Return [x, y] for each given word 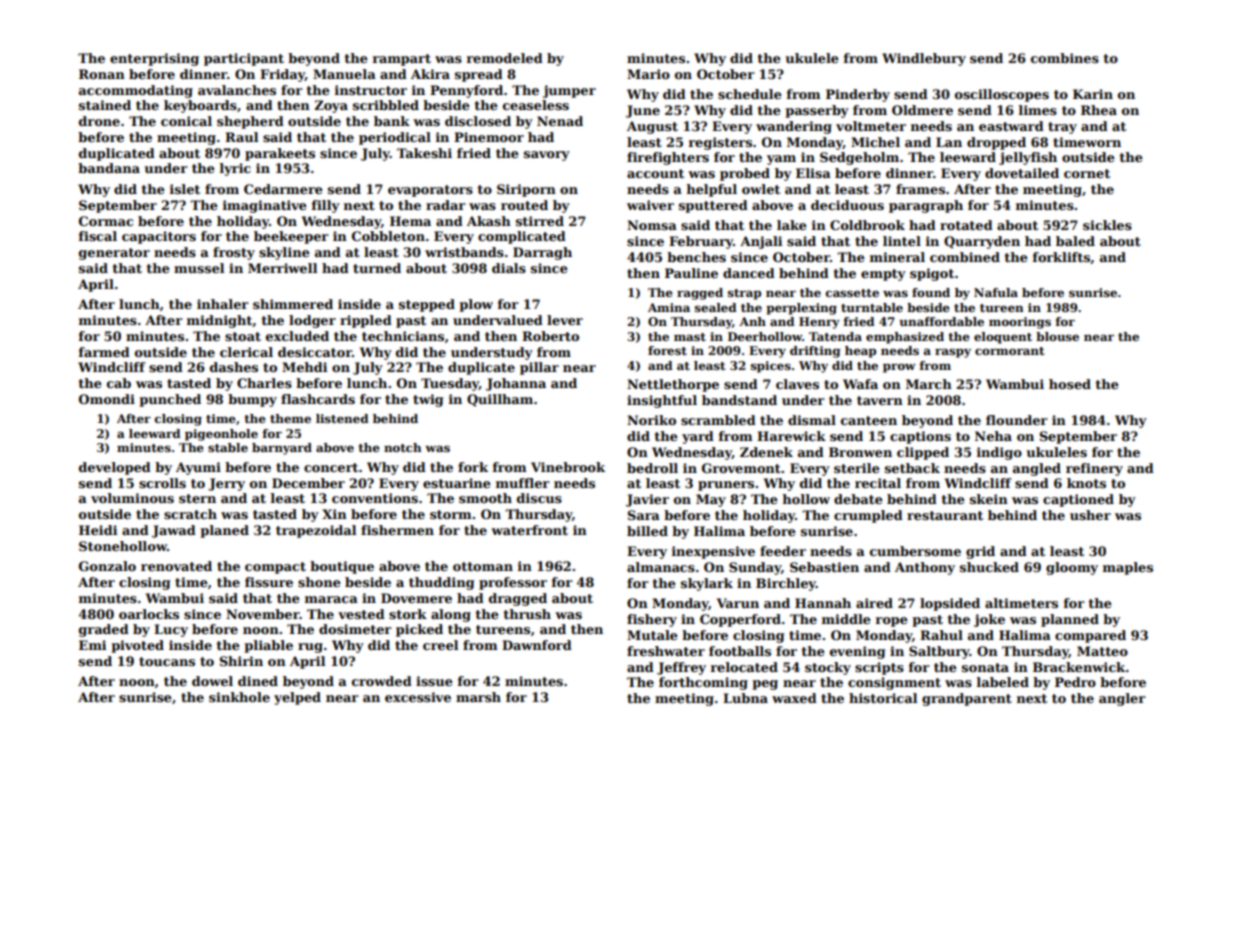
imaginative [265, 206]
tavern [880, 400]
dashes [234, 367]
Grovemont [741, 468]
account [655, 173]
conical [186, 121]
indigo [999, 453]
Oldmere [922, 110]
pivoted [137, 646]
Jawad [174, 531]
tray [1062, 128]
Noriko [651, 420]
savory [547, 156]
